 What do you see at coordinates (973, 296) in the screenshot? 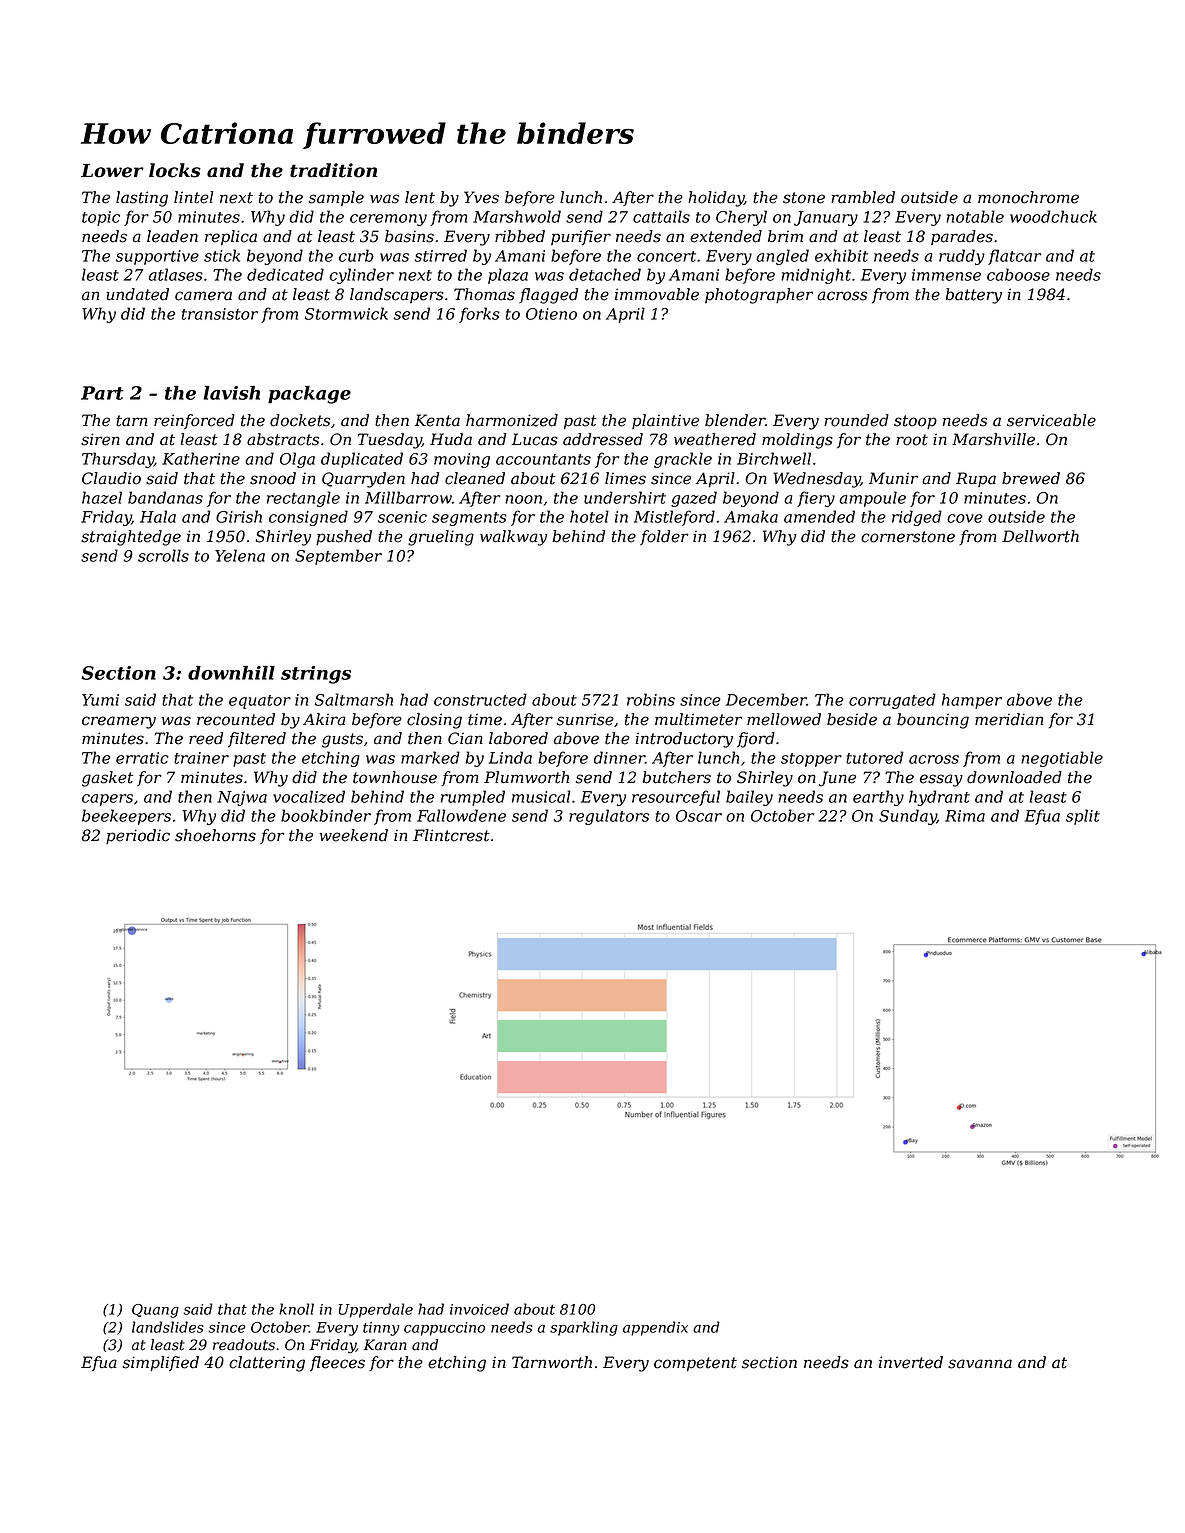
I see `battery` at bounding box center [973, 296].
